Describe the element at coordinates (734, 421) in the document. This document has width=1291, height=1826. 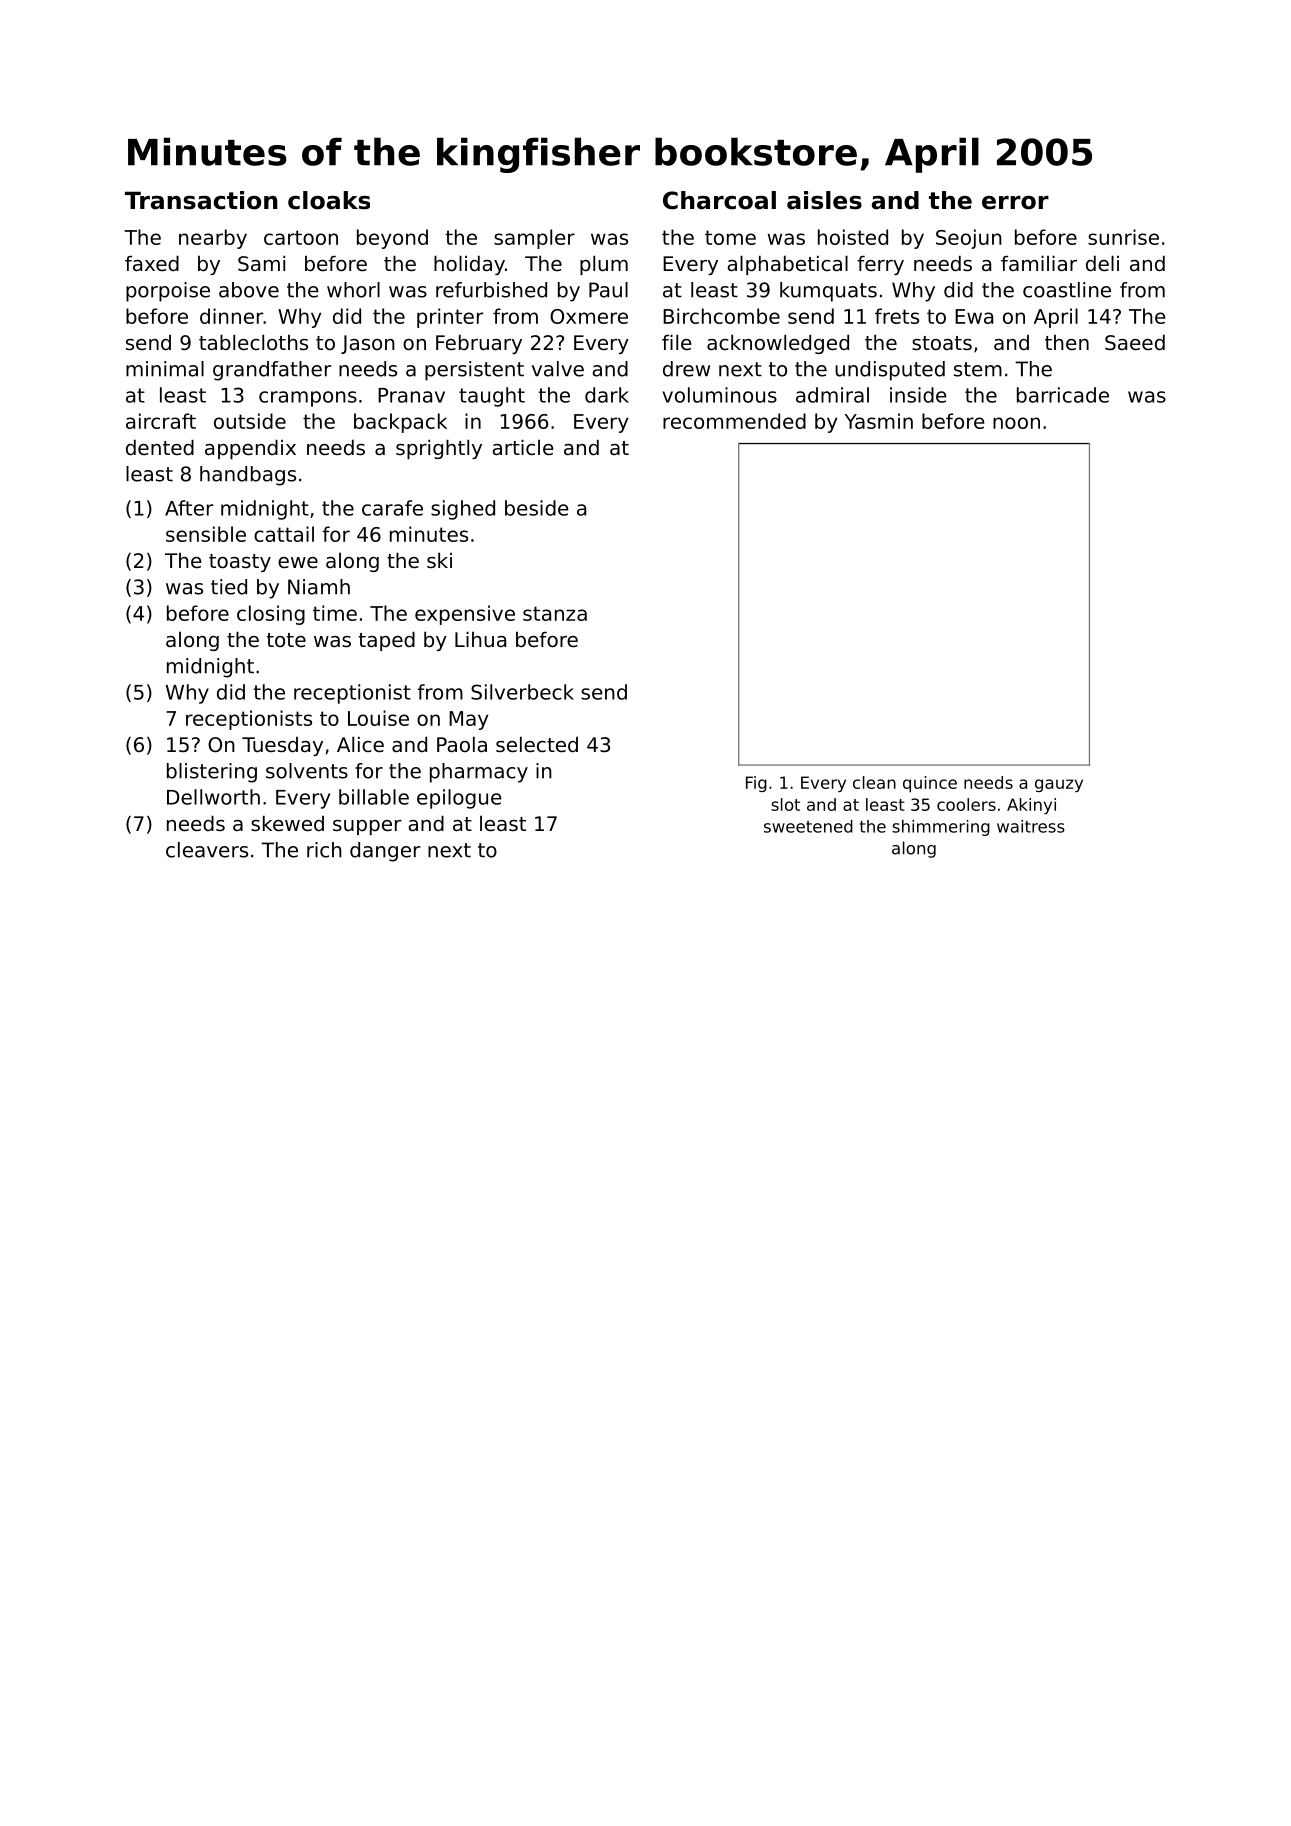
I see `recommended` at that location.
